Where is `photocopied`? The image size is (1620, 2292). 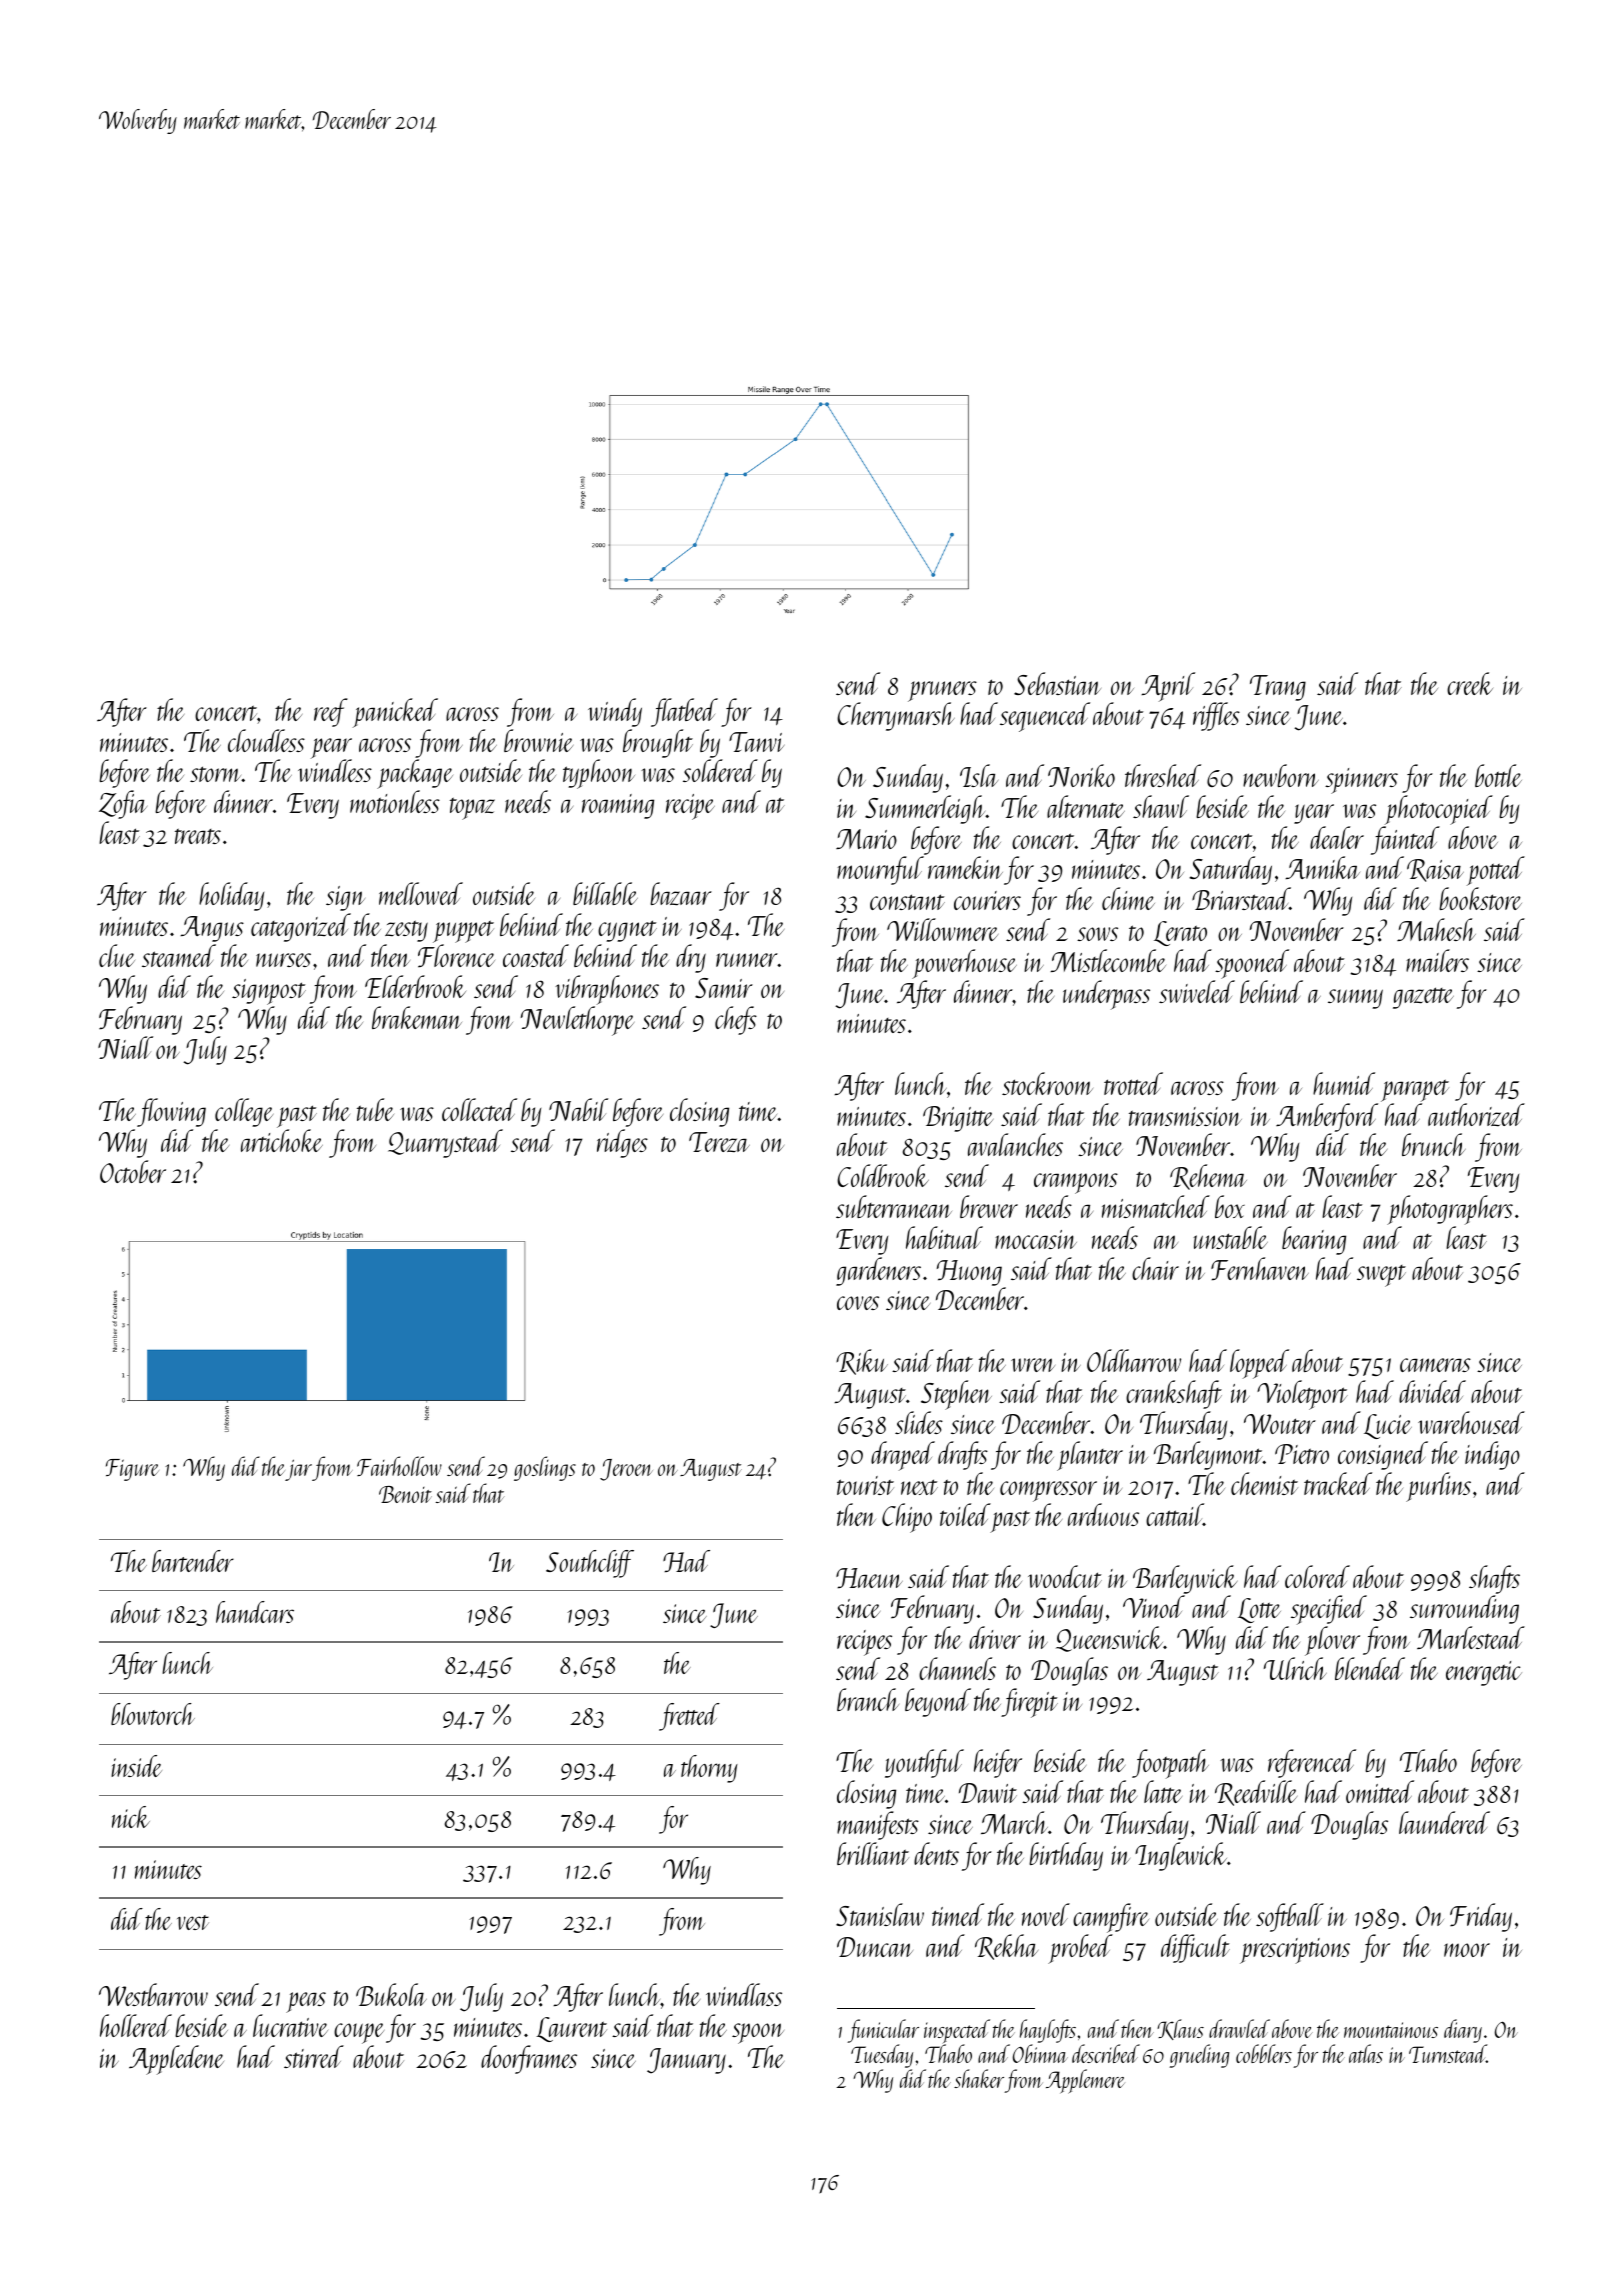 photocopied is located at coordinates (1439, 810).
